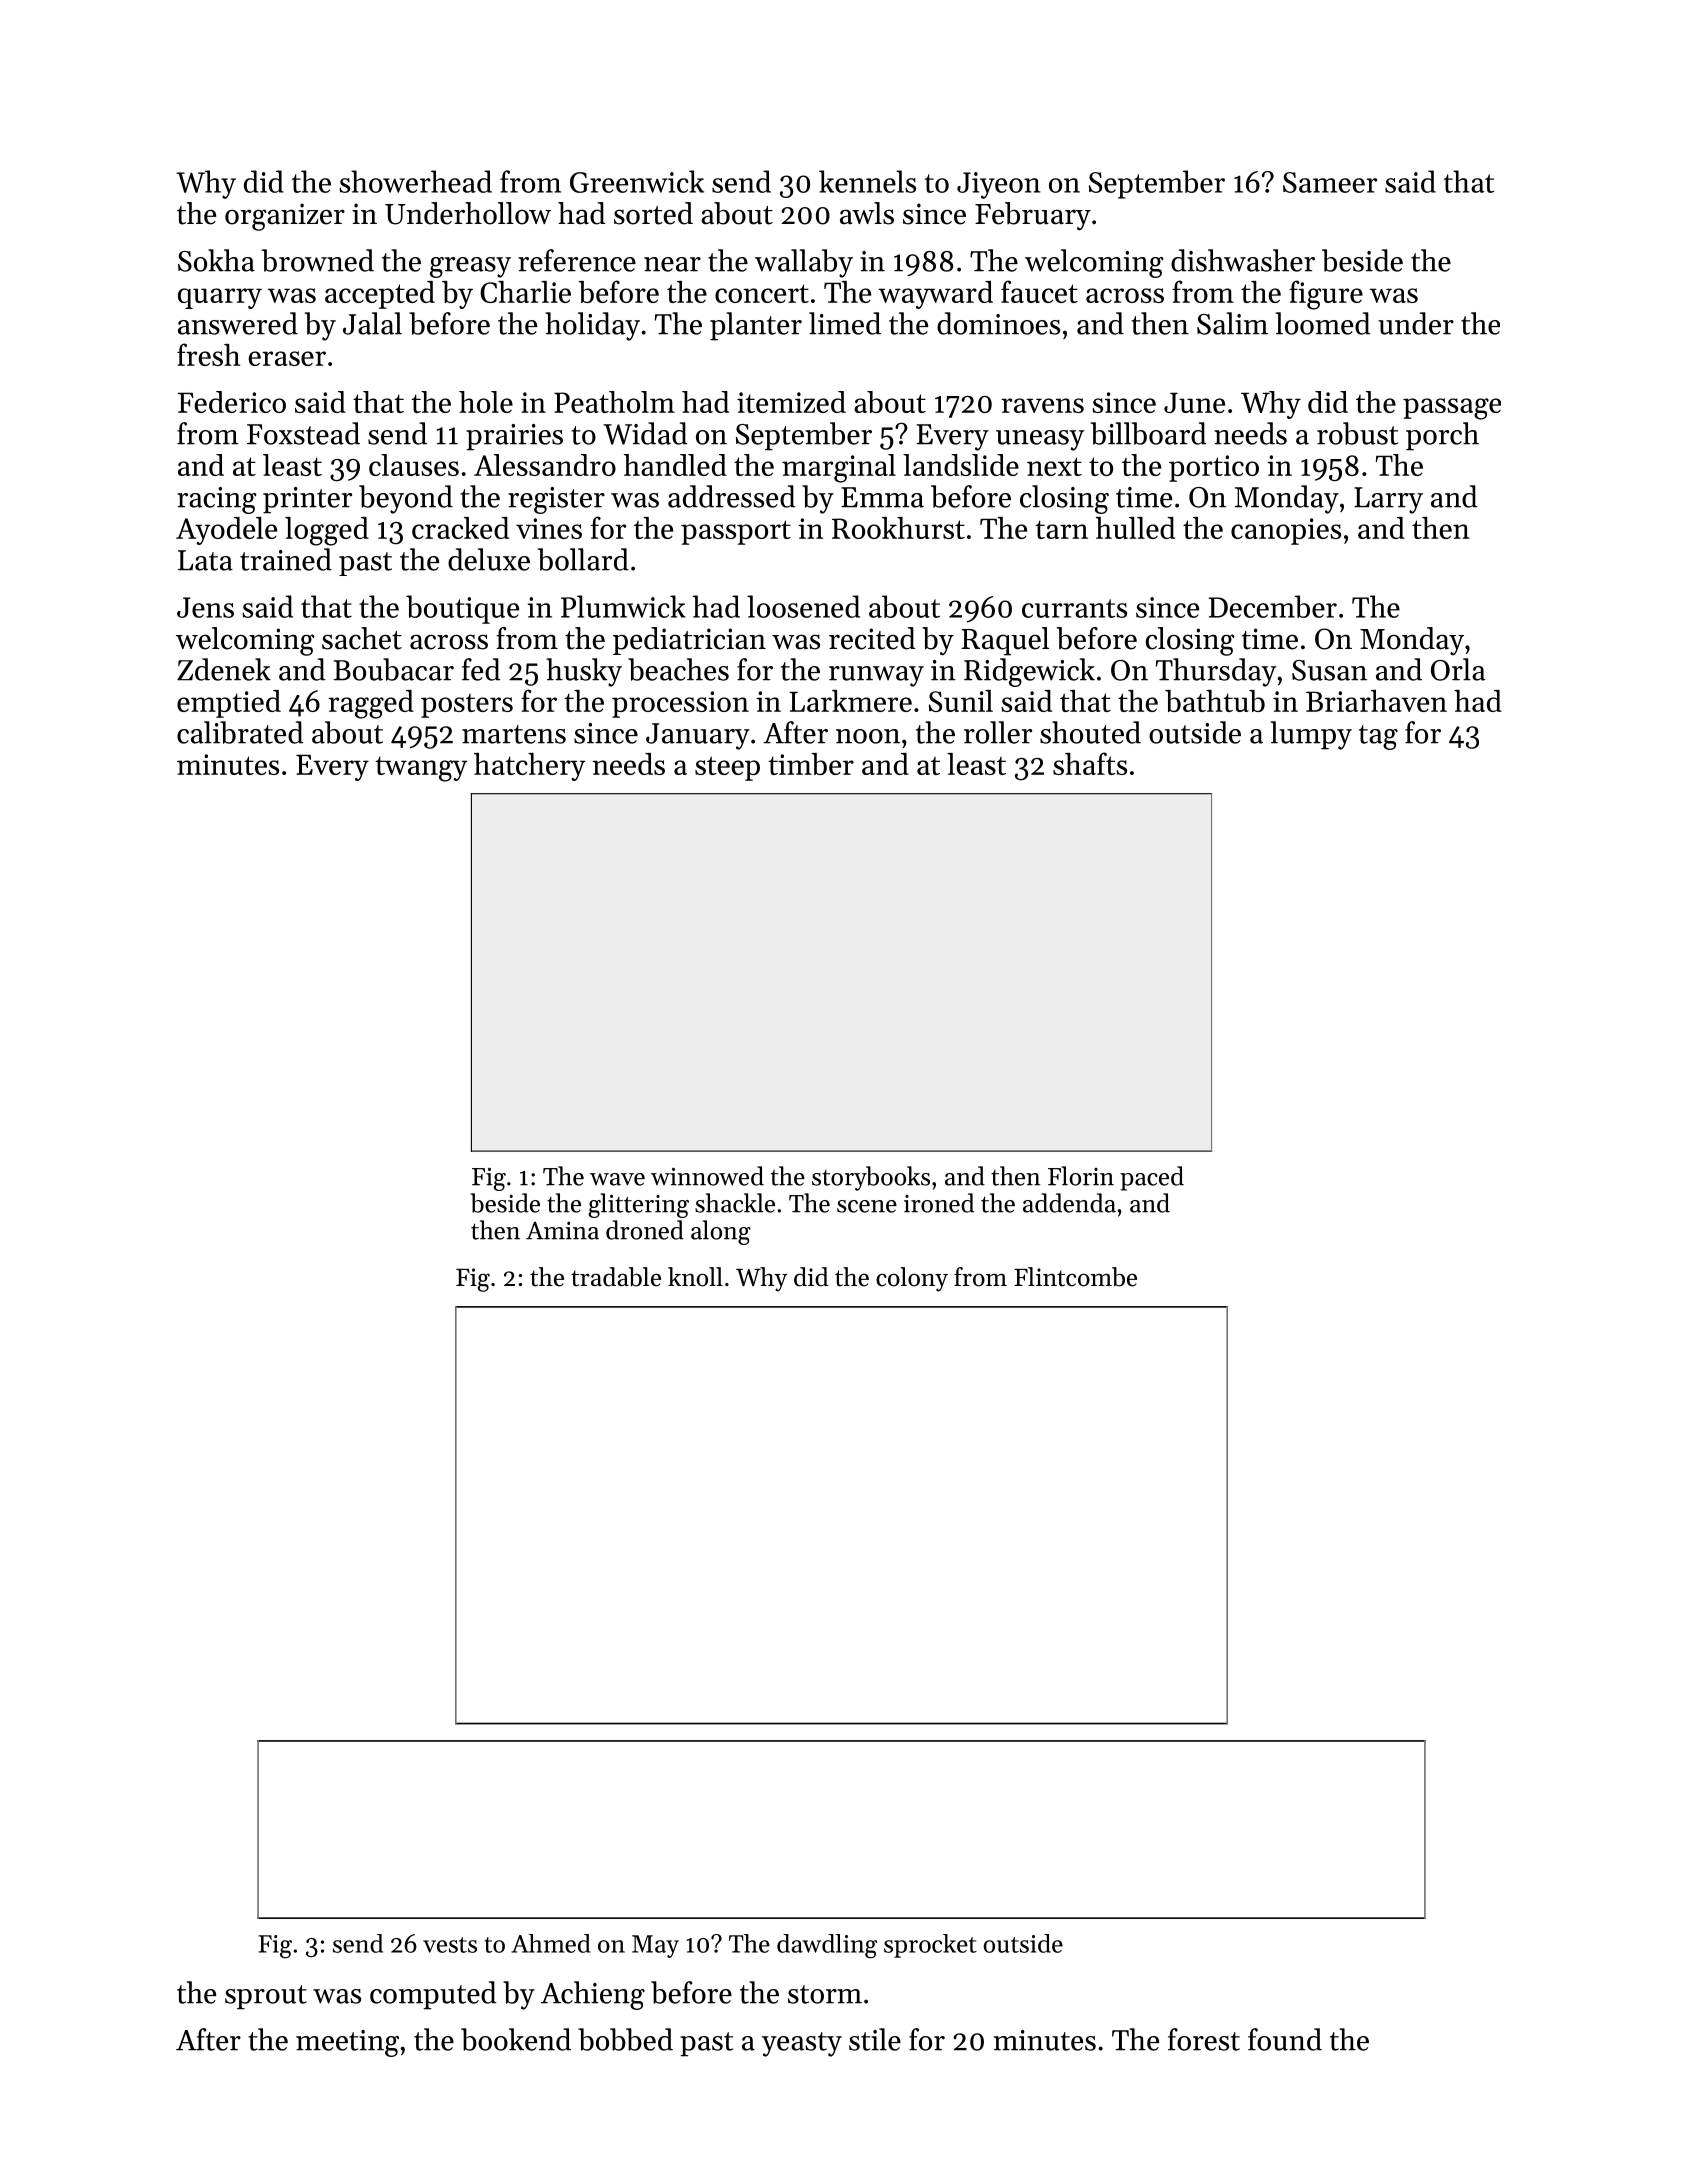 The width and height of the document is (1683, 2178). What do you see at coordinates (422, 769) in the document?
I see `twangy` at bounding box center [422, 769].
